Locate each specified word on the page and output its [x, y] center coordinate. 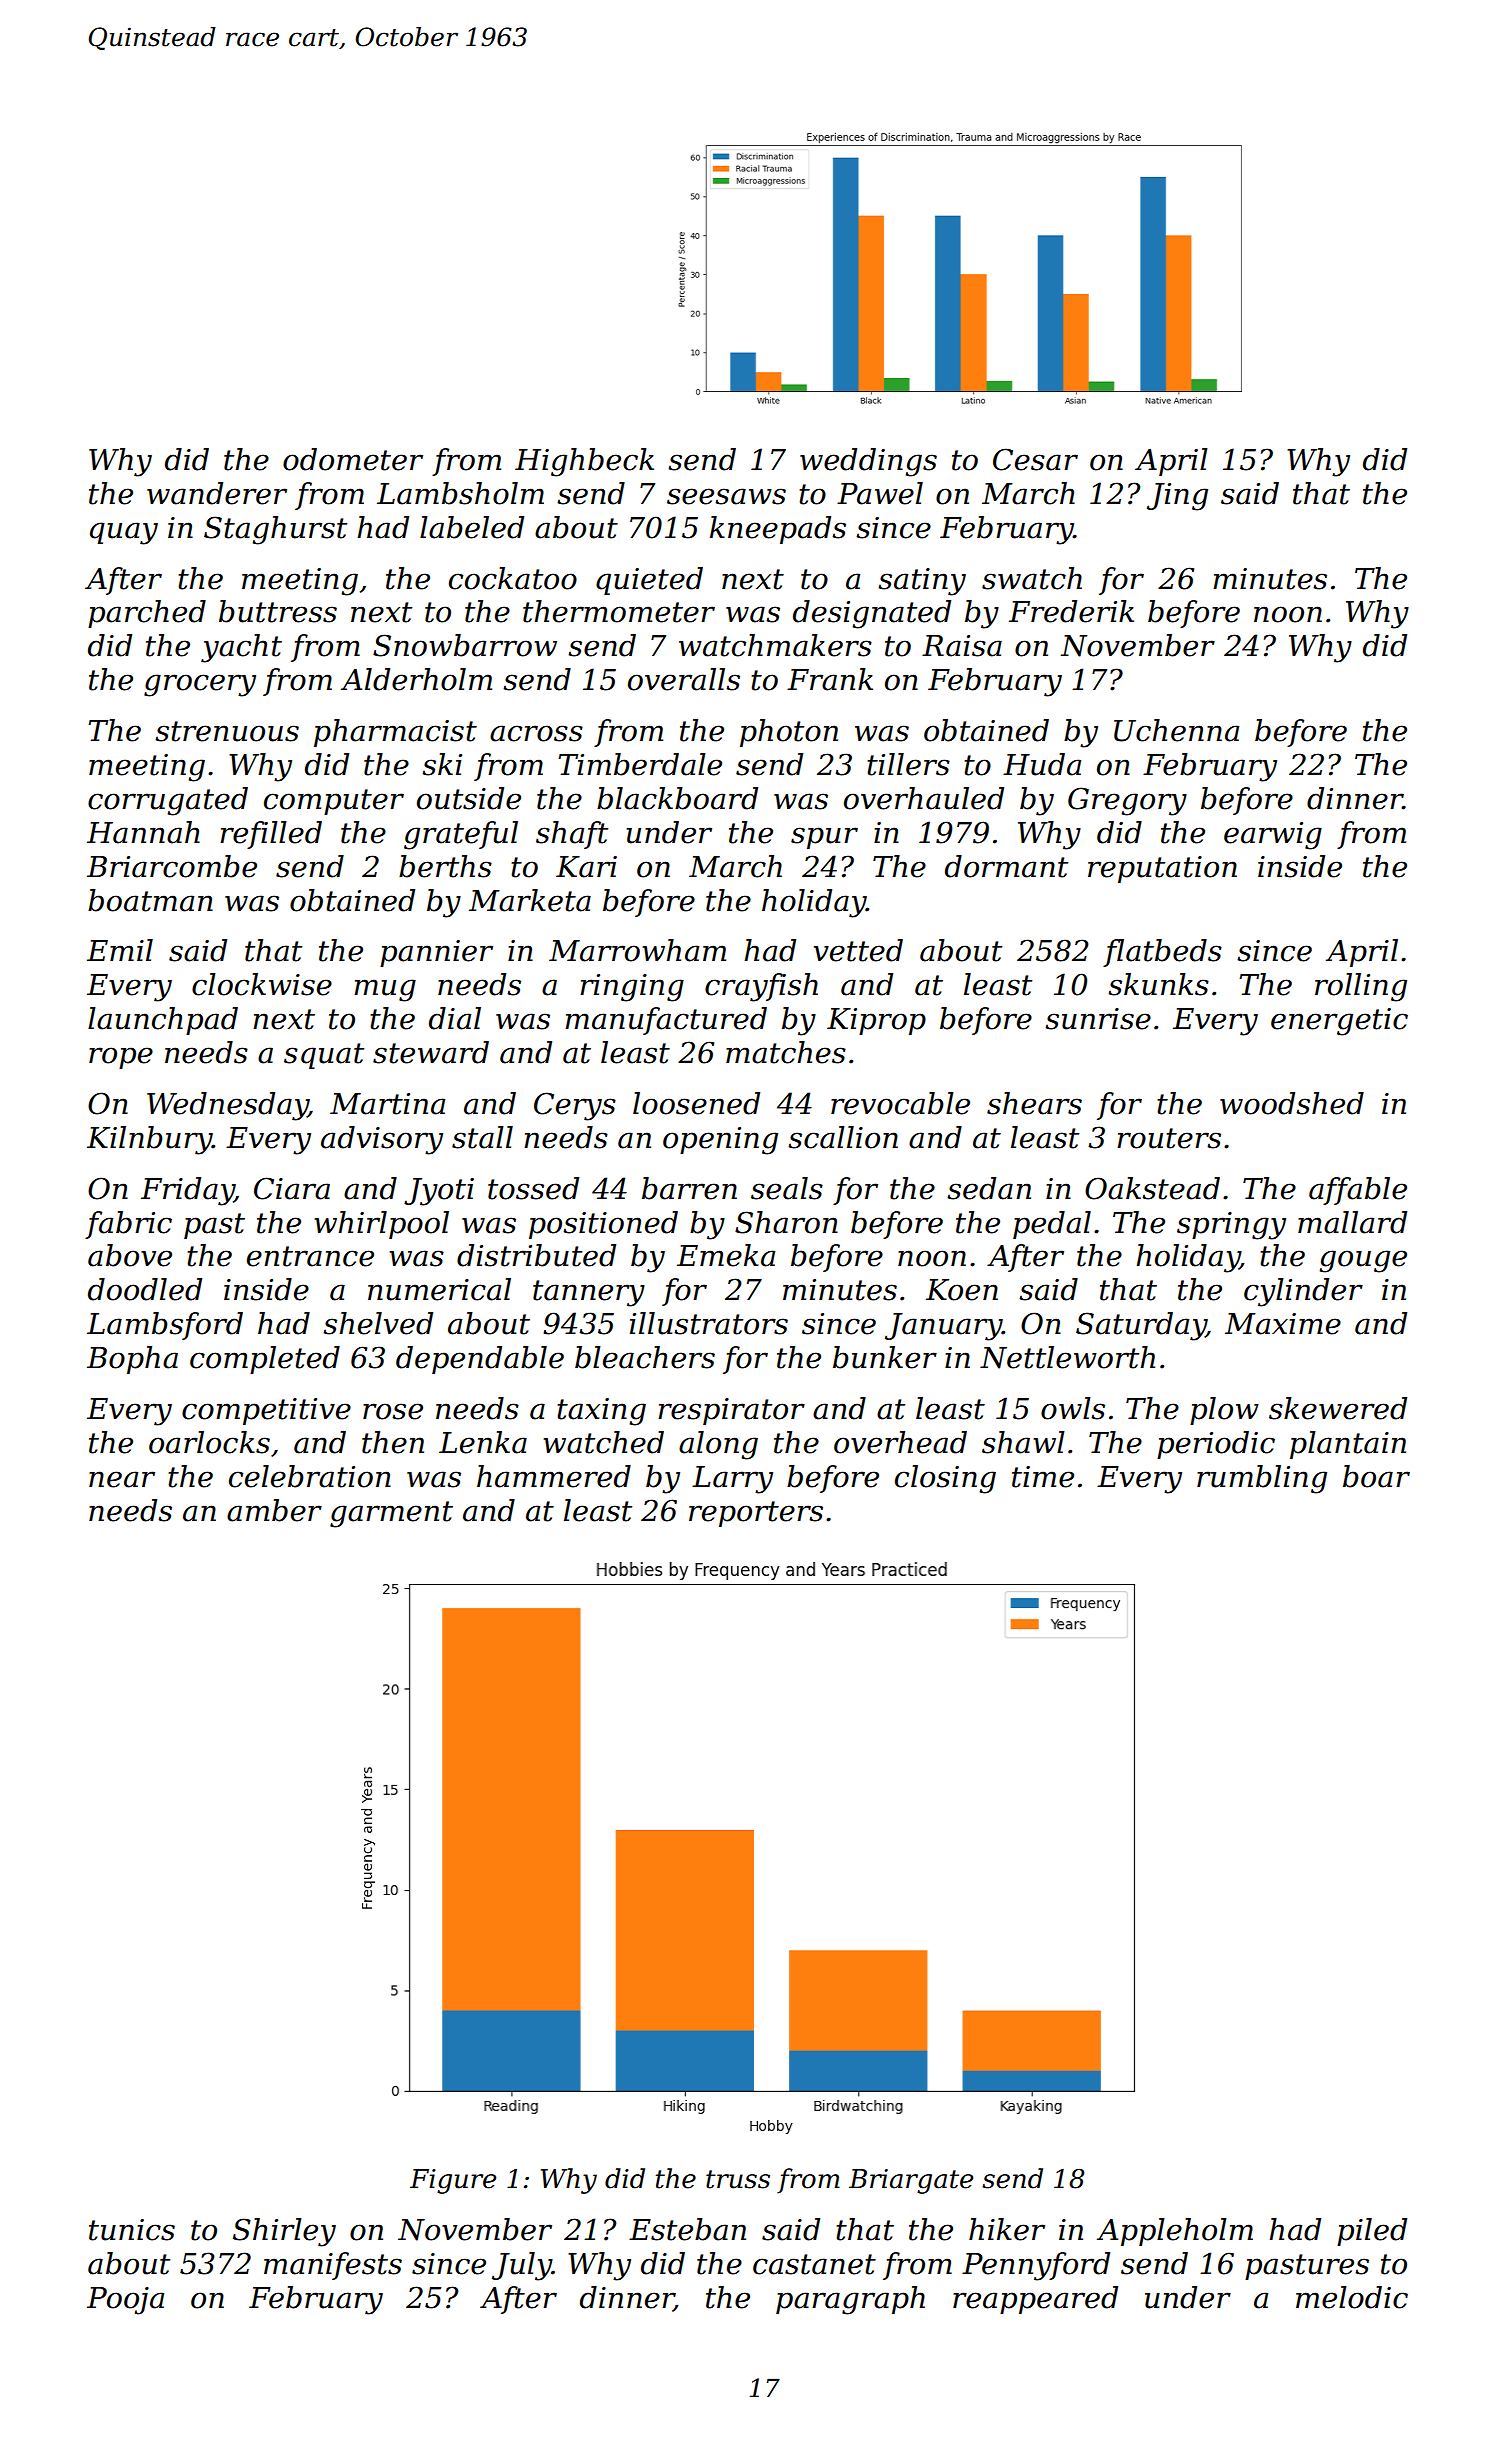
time [1043, 1477]
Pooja [125, 2301]
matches [786, 1052]
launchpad [163, 1021]
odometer [353, 459]
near [122, 1479]
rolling [1361, 987]
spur [824, 838]
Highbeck [584, 462]
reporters [756, 1514]
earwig [1273, 836]
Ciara [292, 1188]
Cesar [1035, 459]
